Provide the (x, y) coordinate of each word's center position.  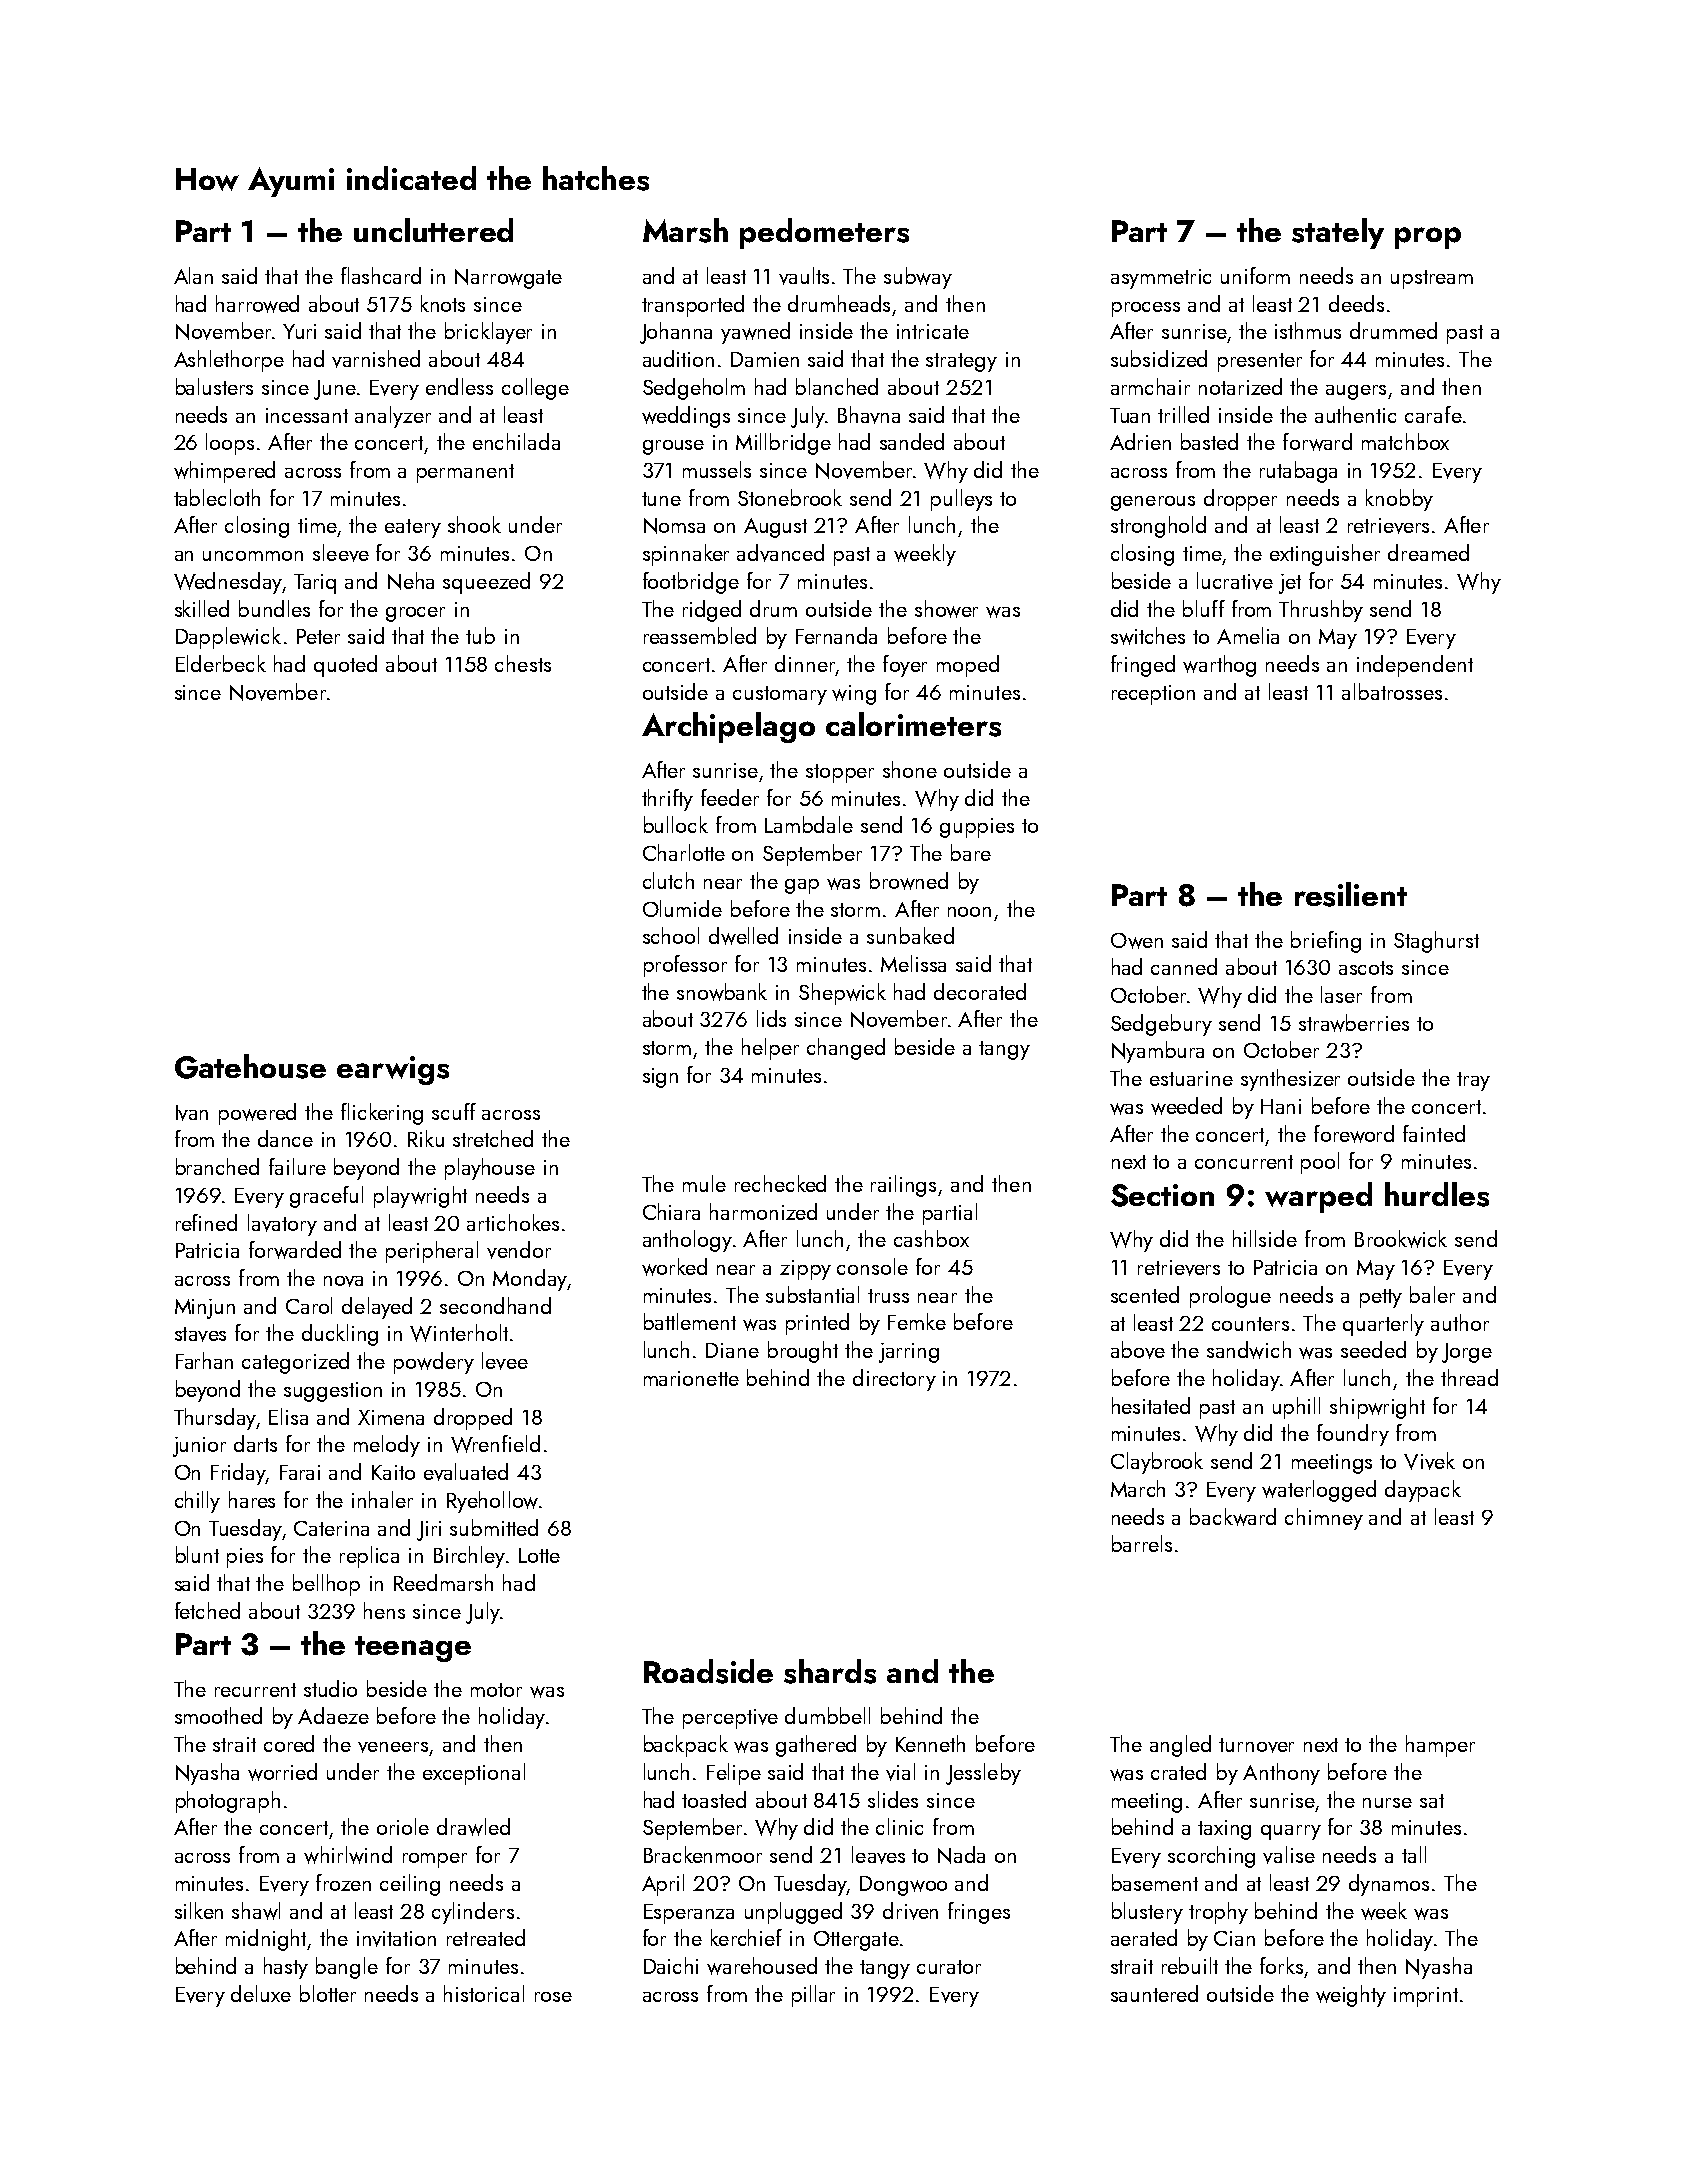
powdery (434, 1363)
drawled (473, 1827)
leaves (878, 1855)
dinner (805, 663)
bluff (1204, 608)
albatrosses (1392, 691)
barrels (1142, 1543)
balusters (214, 386)
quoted (345, 666)
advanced (780, 553)
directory (894, 1380)
